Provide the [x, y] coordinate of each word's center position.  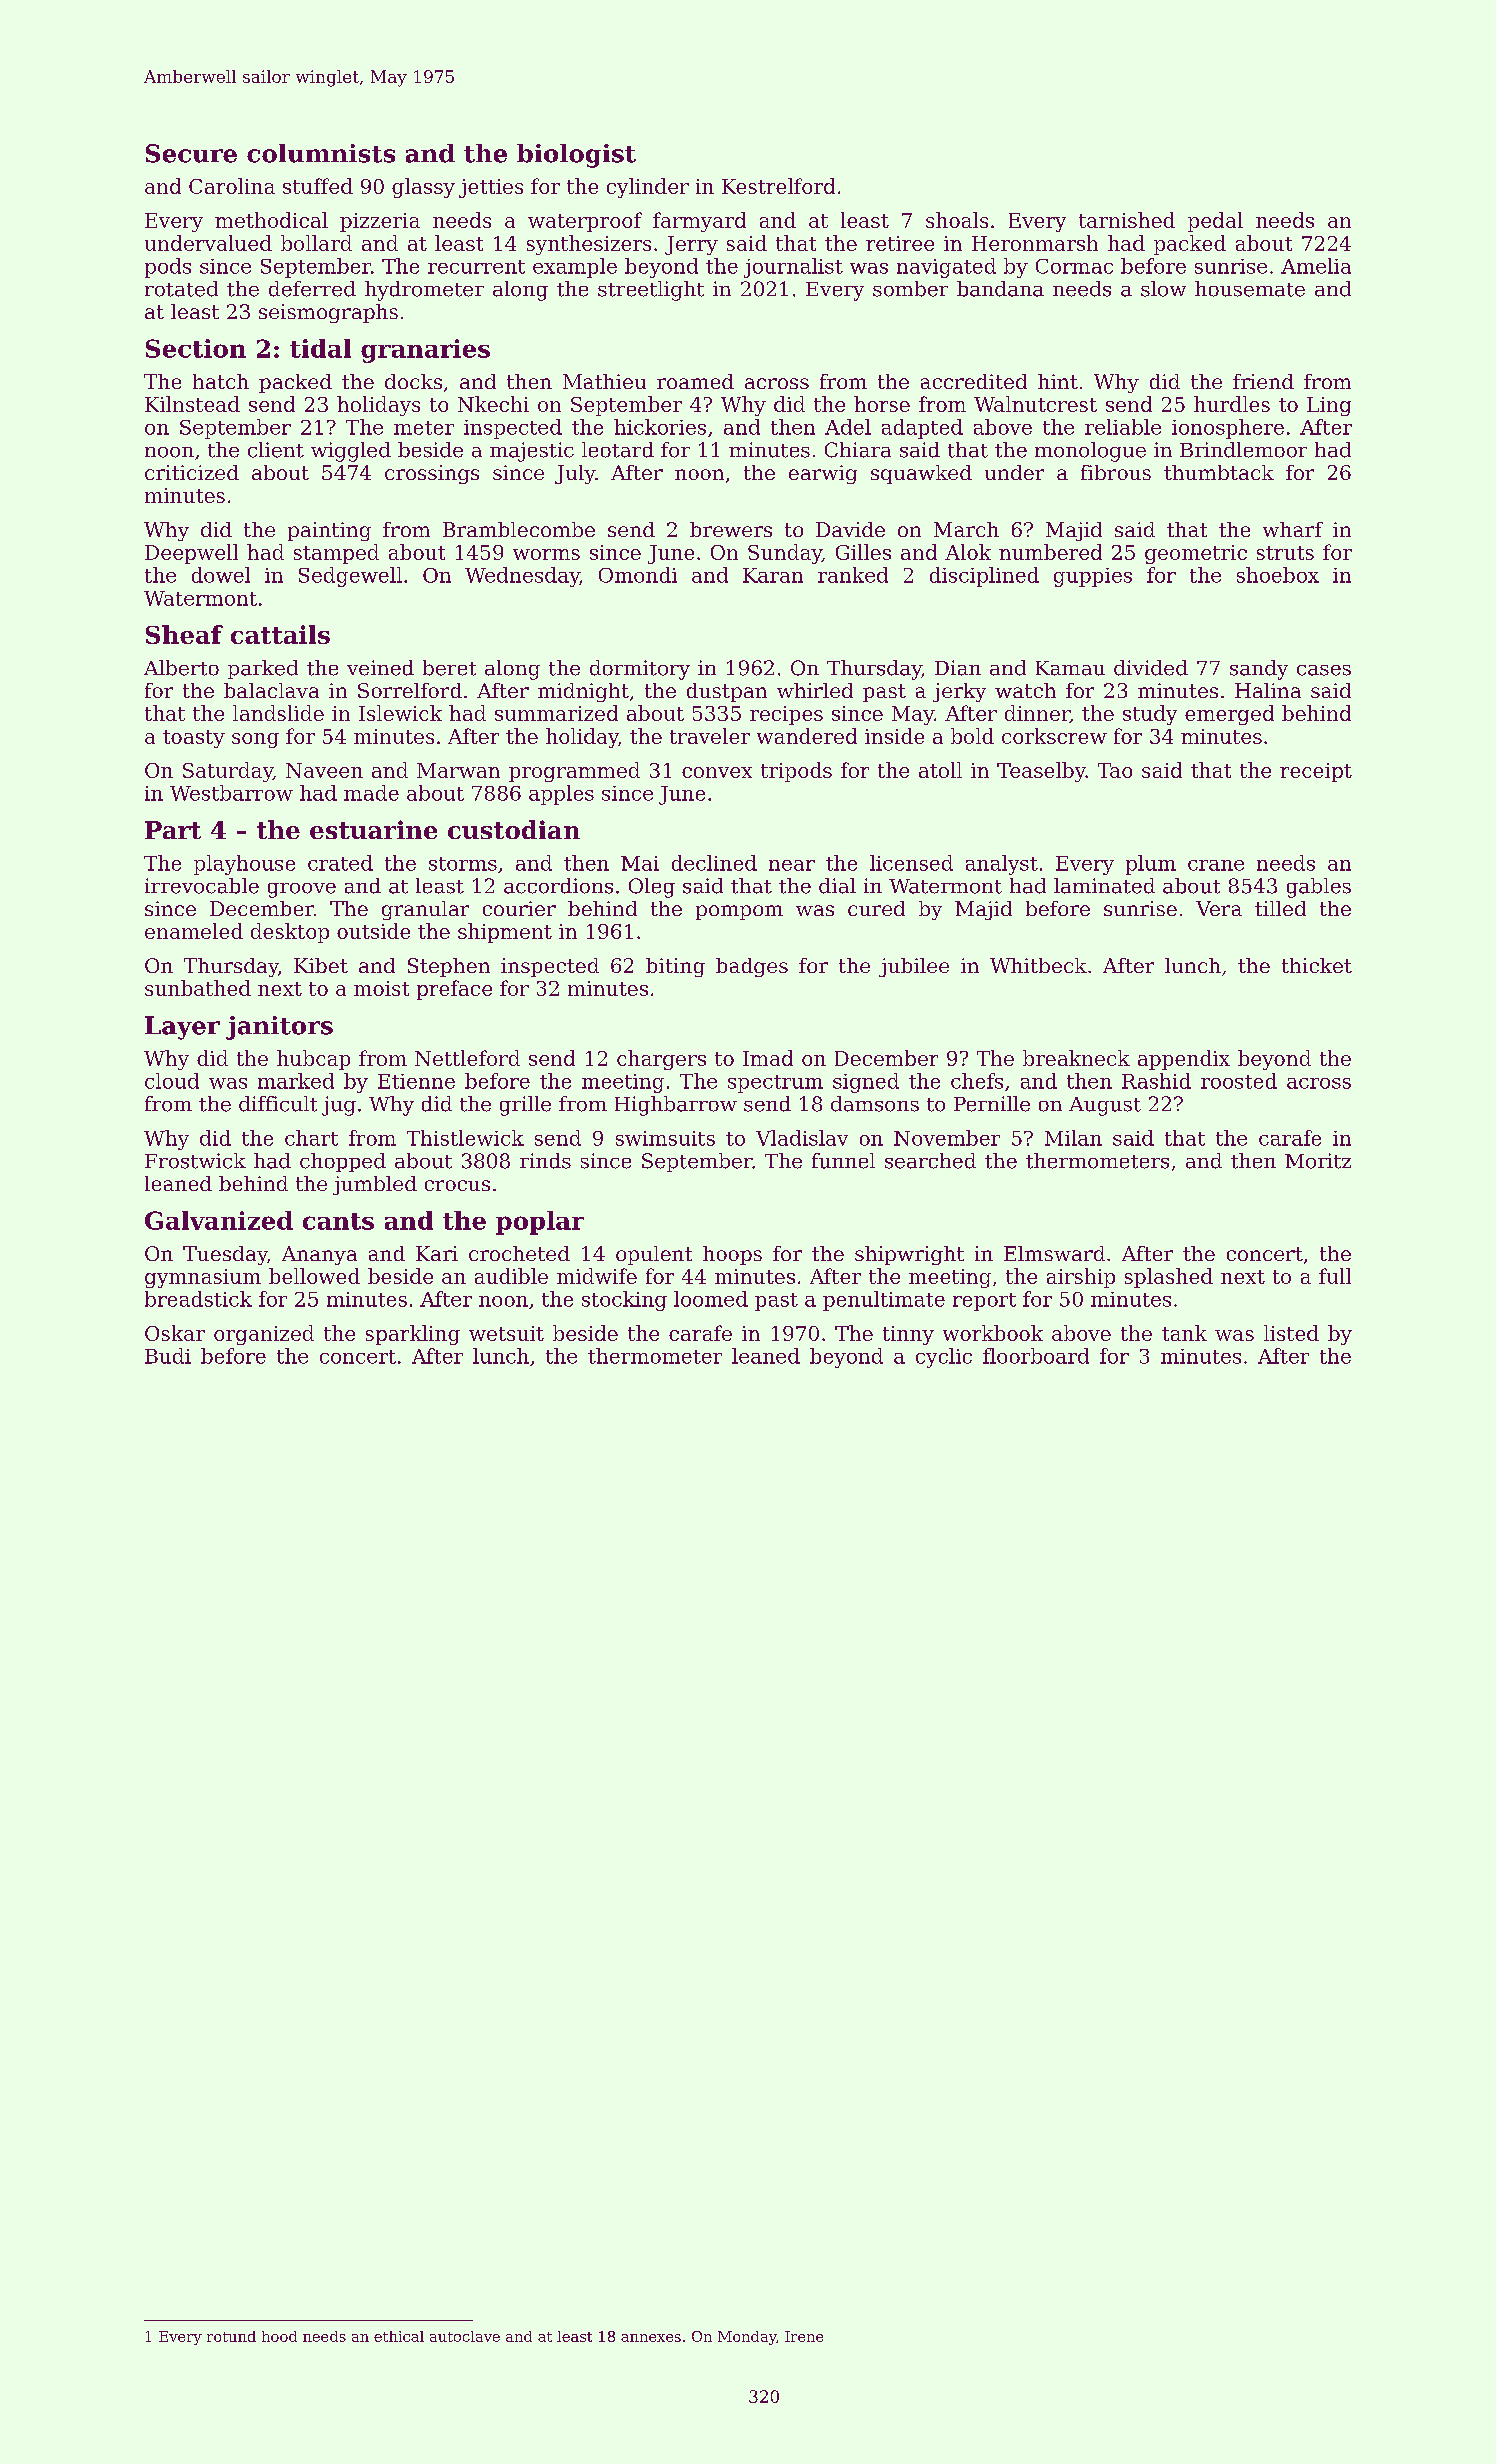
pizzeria [380, 222]
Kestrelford [778, 186]
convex [717, 772]
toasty [194, 739]
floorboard [1036, 1356]
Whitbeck [1038, 965]
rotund [231, 2336]
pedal [1215, 222]
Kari [437, 1253]
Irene [804, 2336]
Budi [168, 1356]
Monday [747, 2338]
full [1335, 1276]
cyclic [944, 1358]
